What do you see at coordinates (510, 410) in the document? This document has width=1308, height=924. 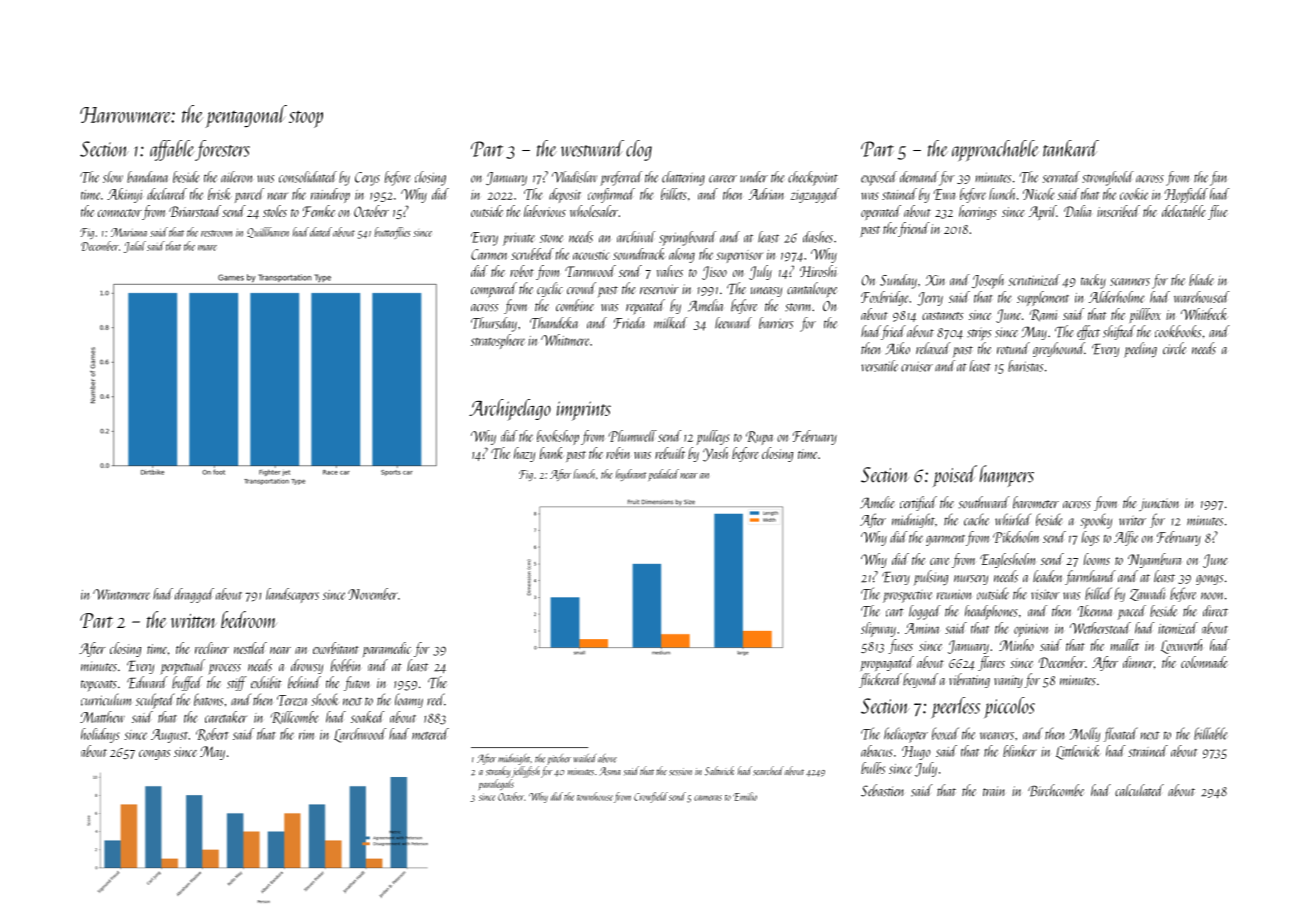 I see `Archipelago` at bounding box center [510, 410].
